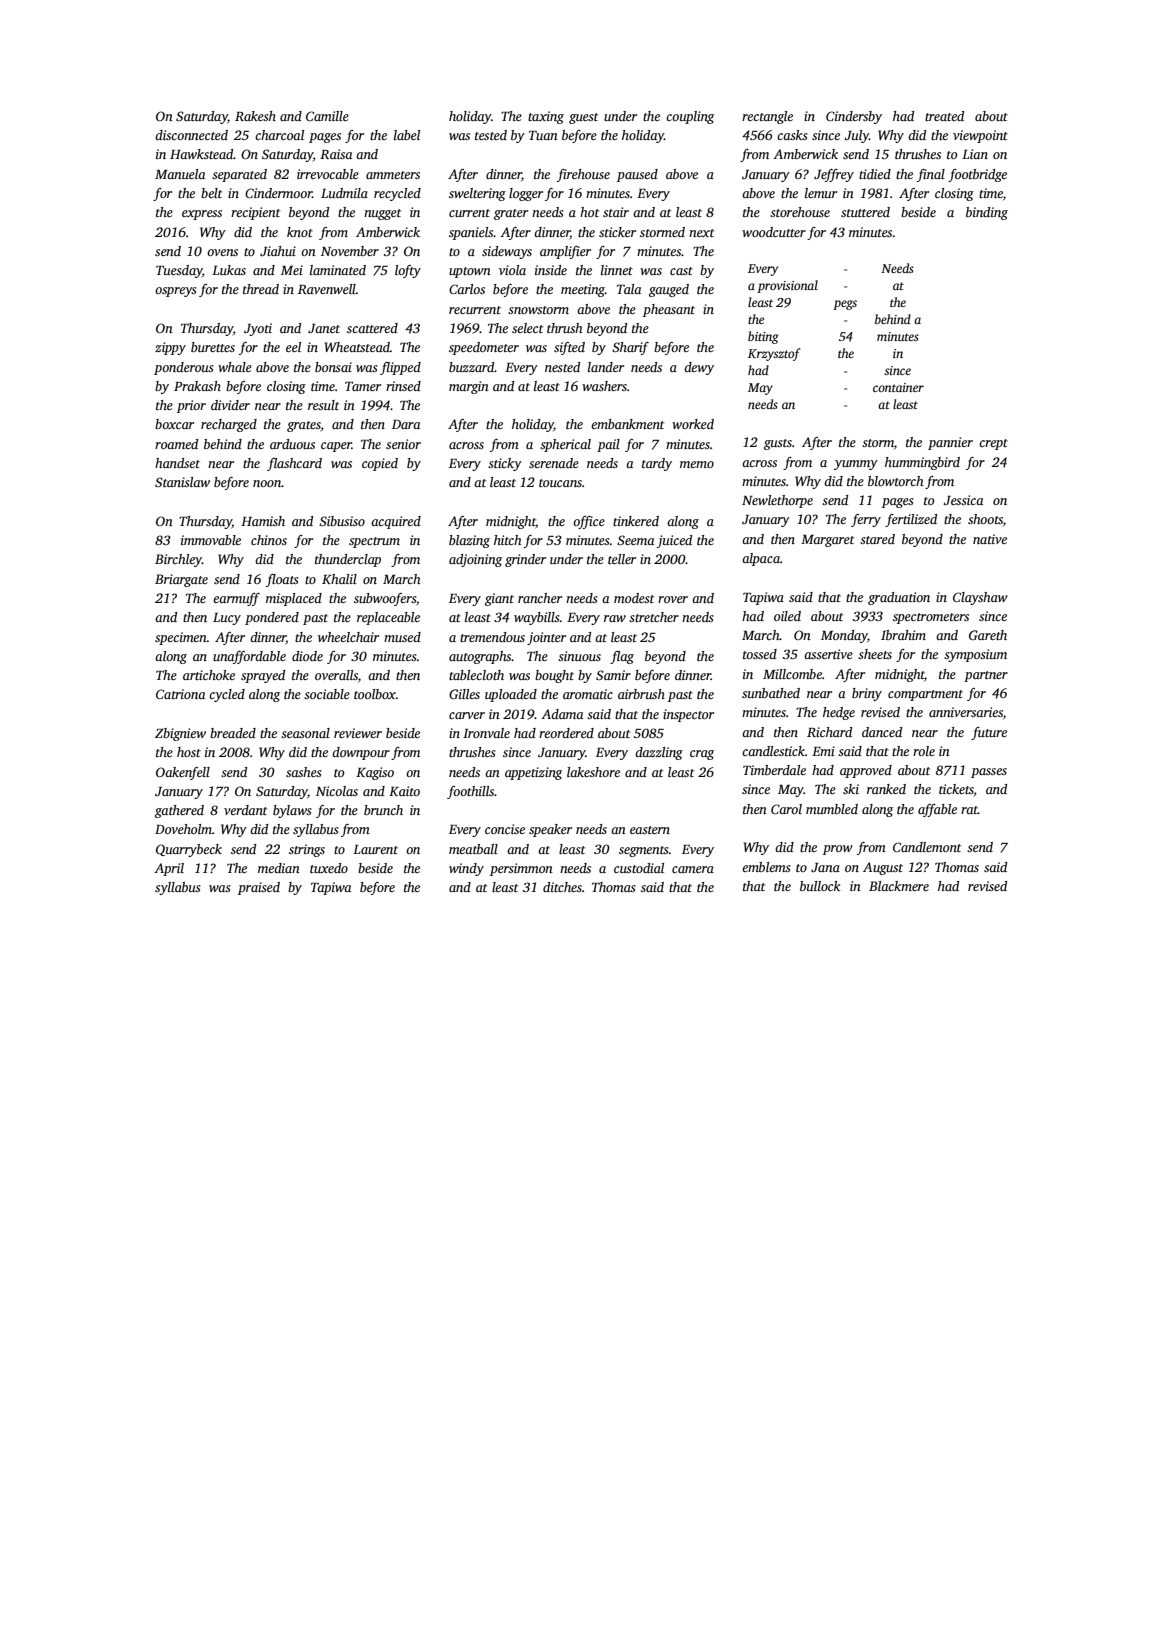 The width and height of the screenshot is (1163, 1645). Describe the element at coordinates (467, 715) in the screenshot. I see `carver` at that location.
